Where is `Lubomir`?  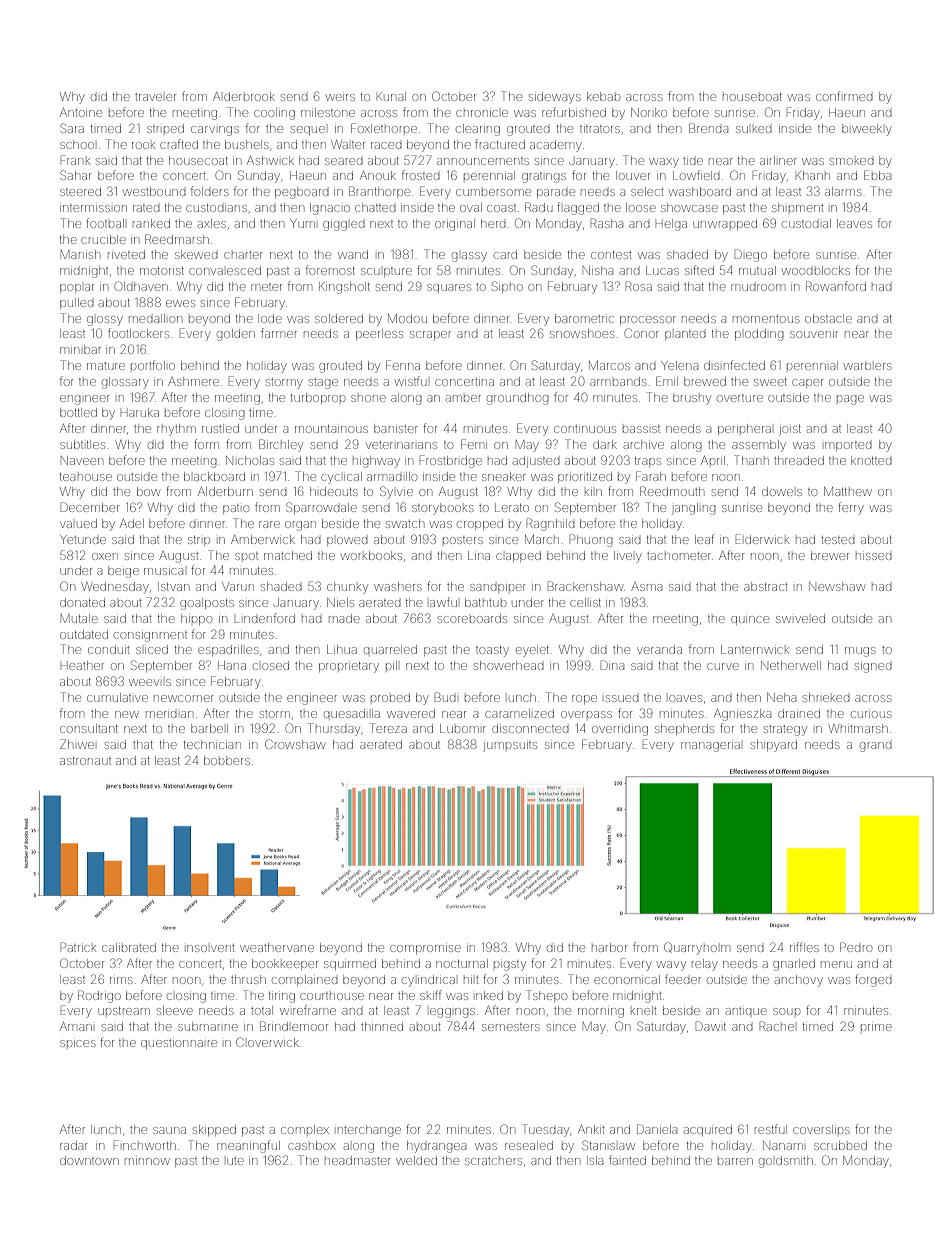 Lubomir is located at coordinates (463, 728).
